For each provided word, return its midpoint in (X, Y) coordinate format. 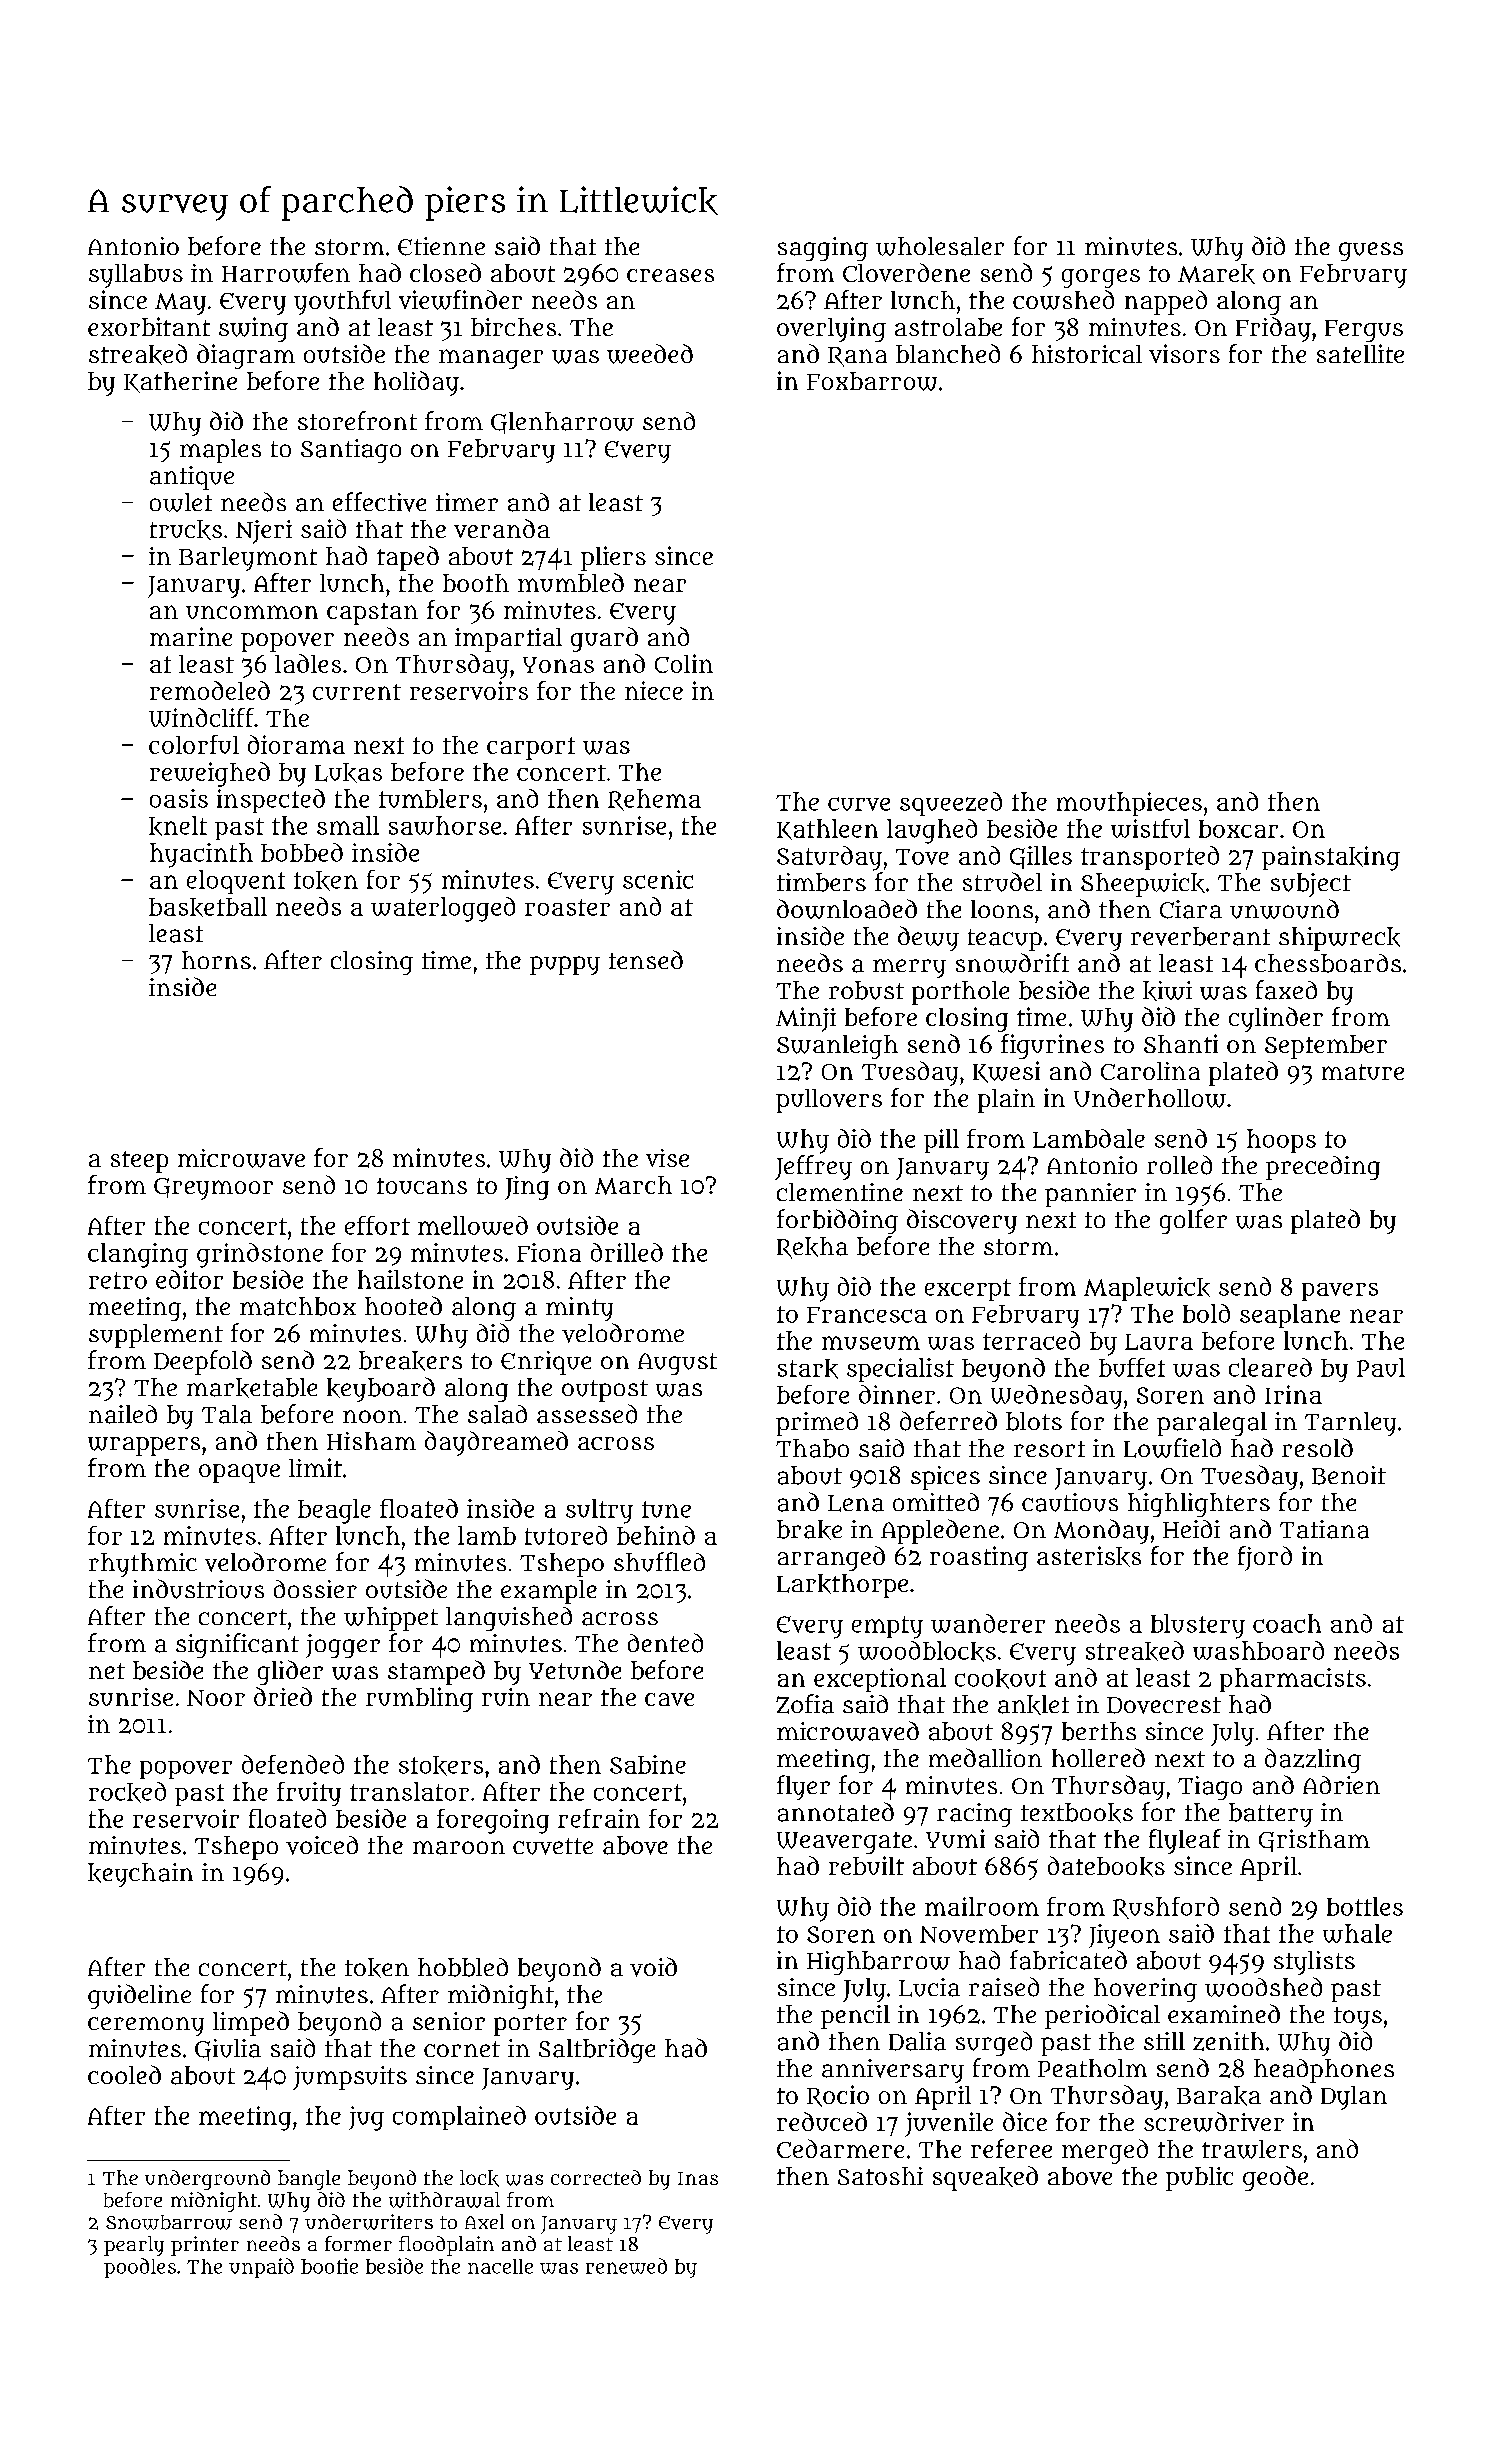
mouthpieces (1129, 804)
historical (1087, 354)
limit (315, 1467)
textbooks (1077, 1813)
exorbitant (149, 326)
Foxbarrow (872, 381)
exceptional (880, 1680)
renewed (626, 2266)
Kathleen (827, 829)
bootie (329, 2266)
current (357, 692)
